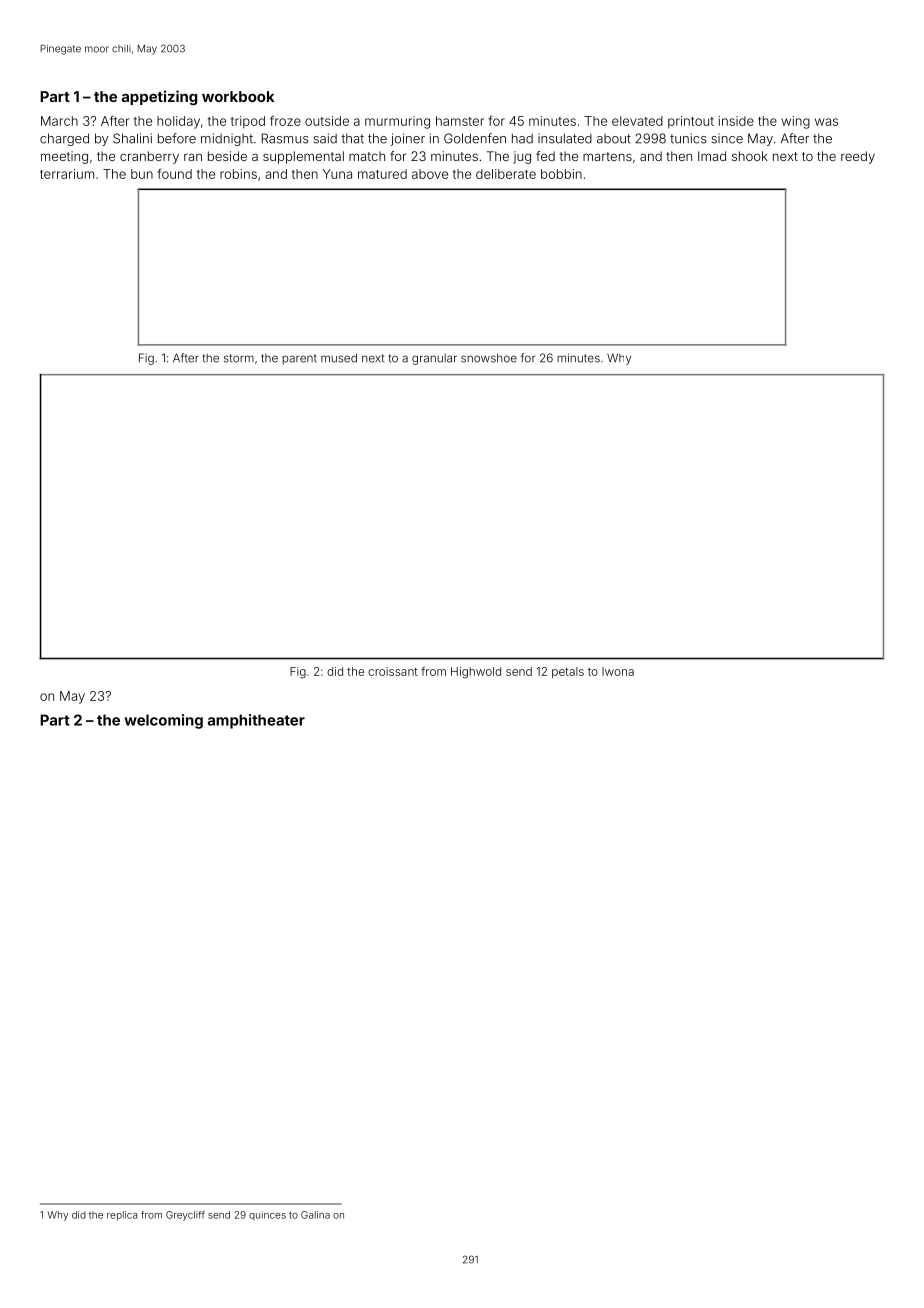 This screenshot has height=1308, width=924. What do you see at coordinates (489, 358) in the screenshot?
I see `snowshoe` at bounding box center [489, 358].
